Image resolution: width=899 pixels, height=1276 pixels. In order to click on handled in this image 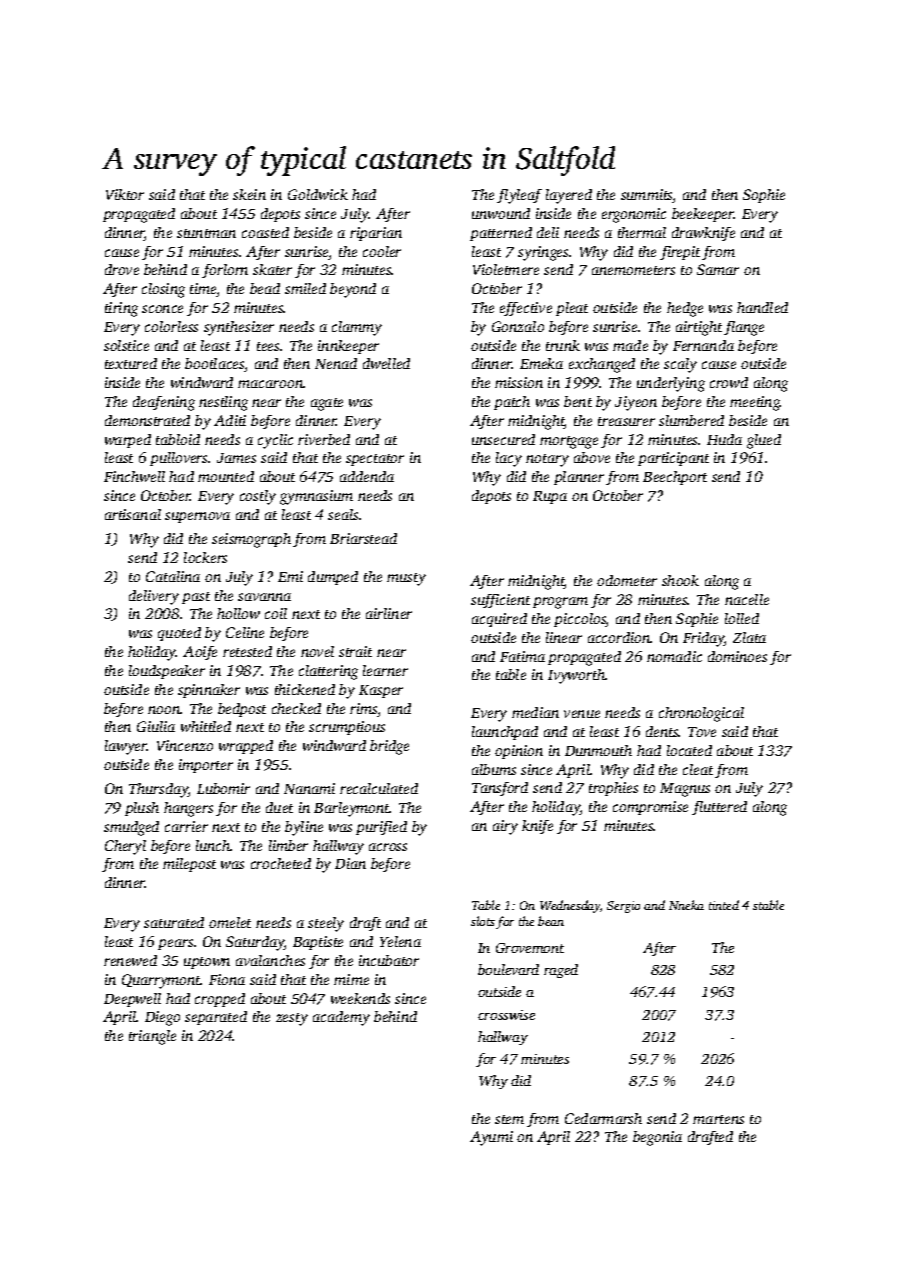, I will do `click(762, 307)`.
